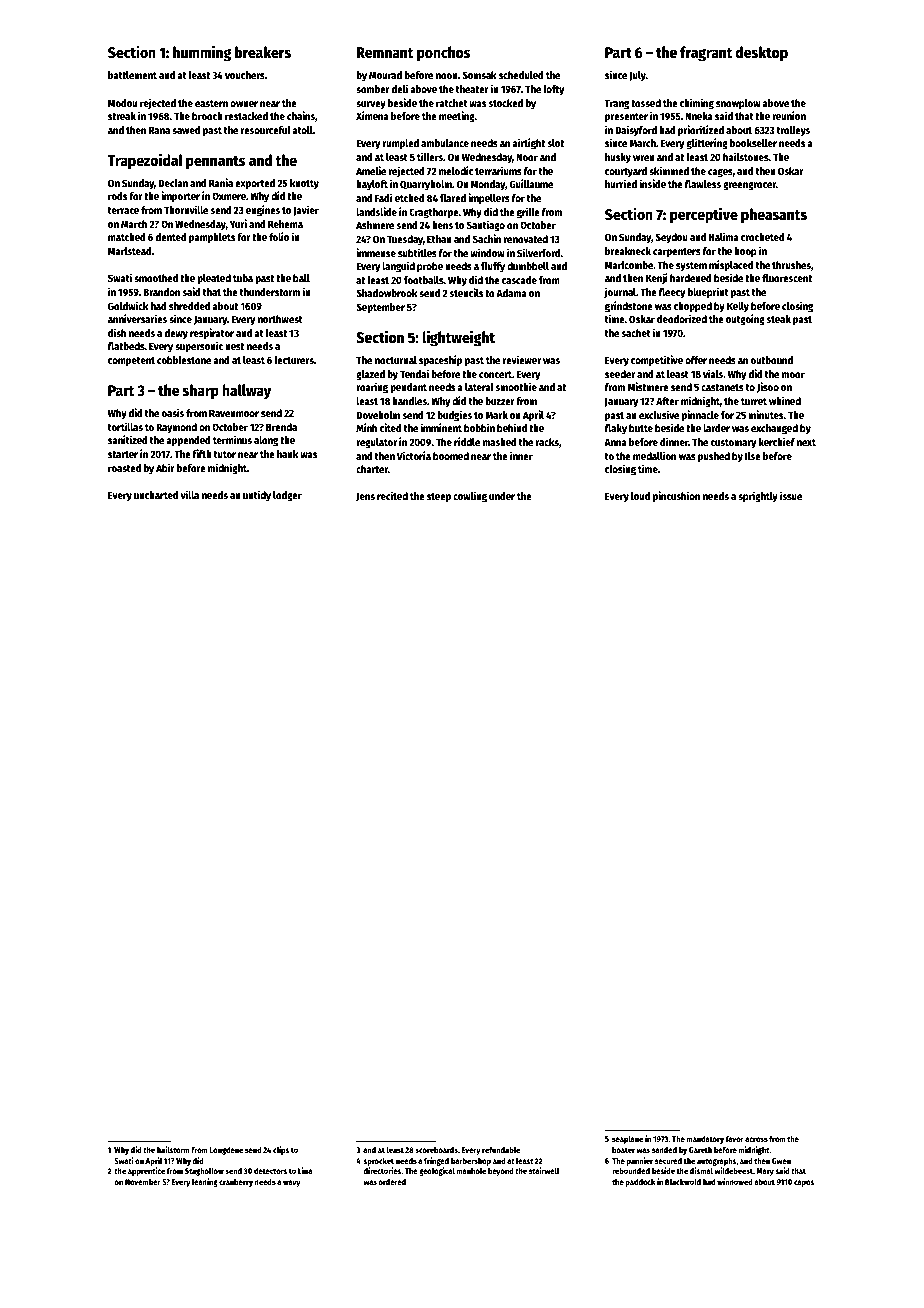  What do you see at coordinates (257, 495) in the page?
I see `untidy` at bounding box center [257, 495].
